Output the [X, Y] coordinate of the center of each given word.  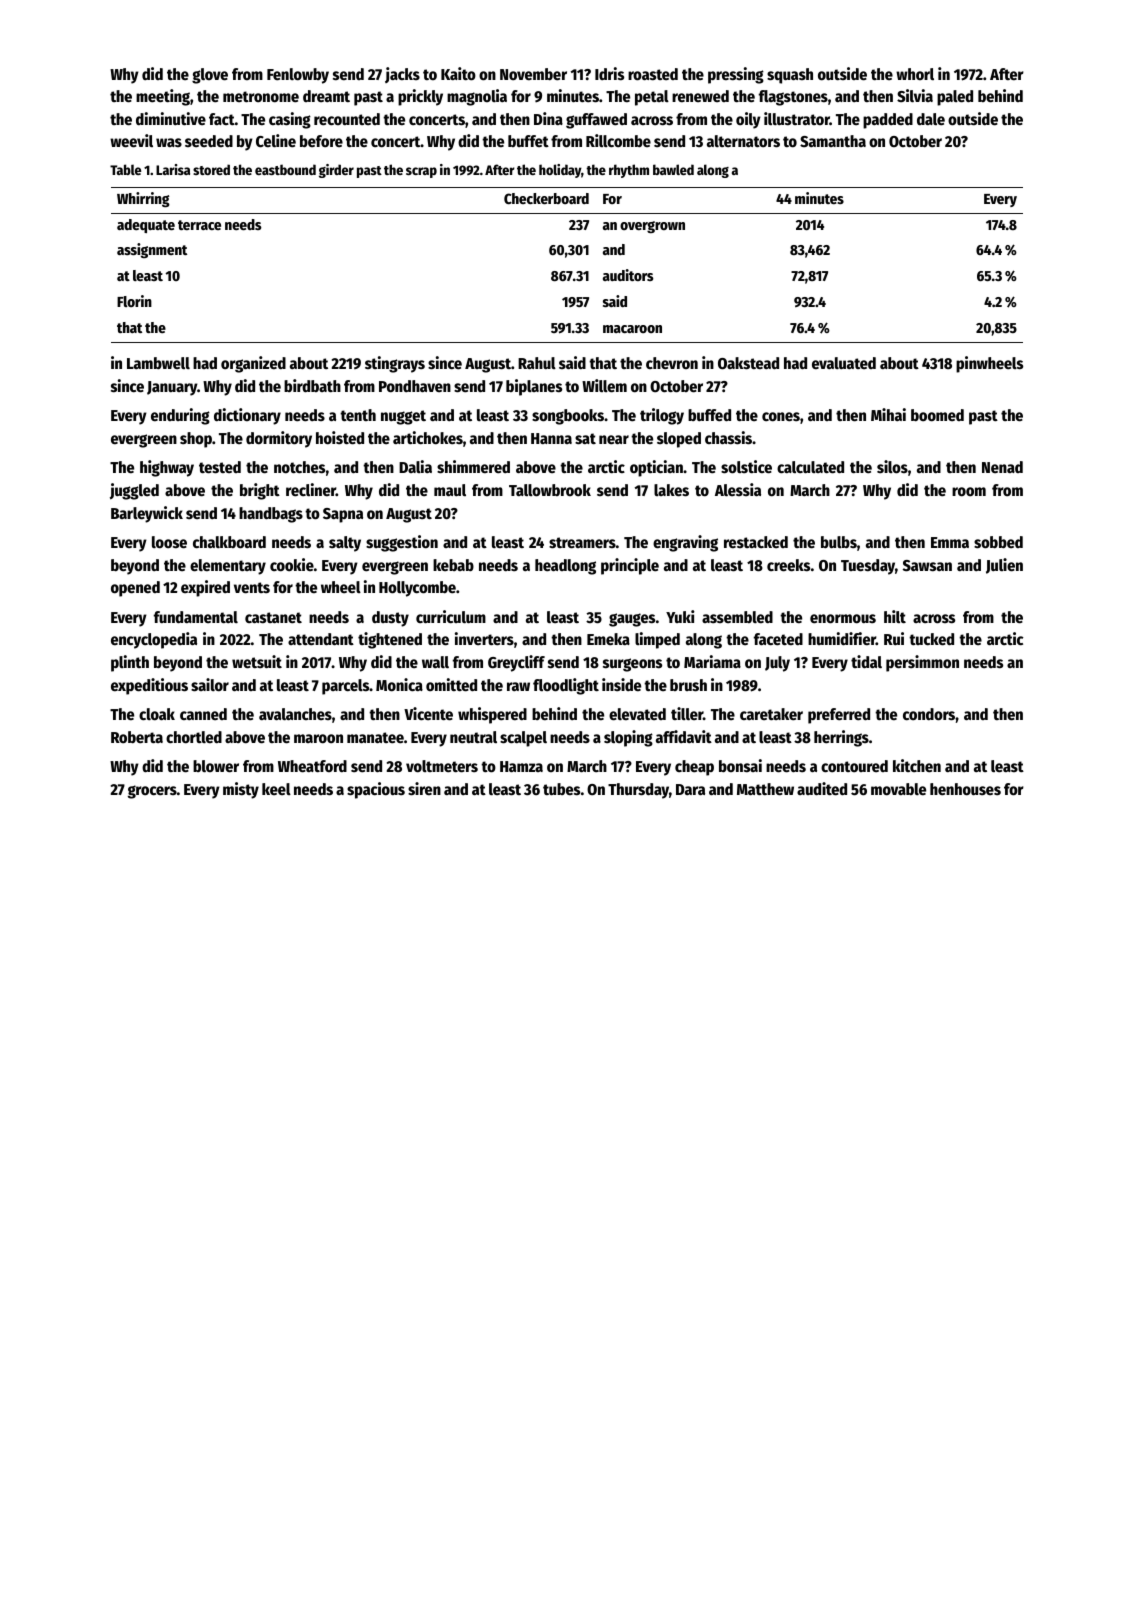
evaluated [844, 363]
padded [888, 121]
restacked [756, 542]
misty [241, 790]
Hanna [551, 438]
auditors [628, 275]
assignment [152, 250]
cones [781, 417]
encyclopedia [154, 640]
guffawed [596, 121]
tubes [561, 789]
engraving [685, 543]
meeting [163, 97]
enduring [180, 416]
